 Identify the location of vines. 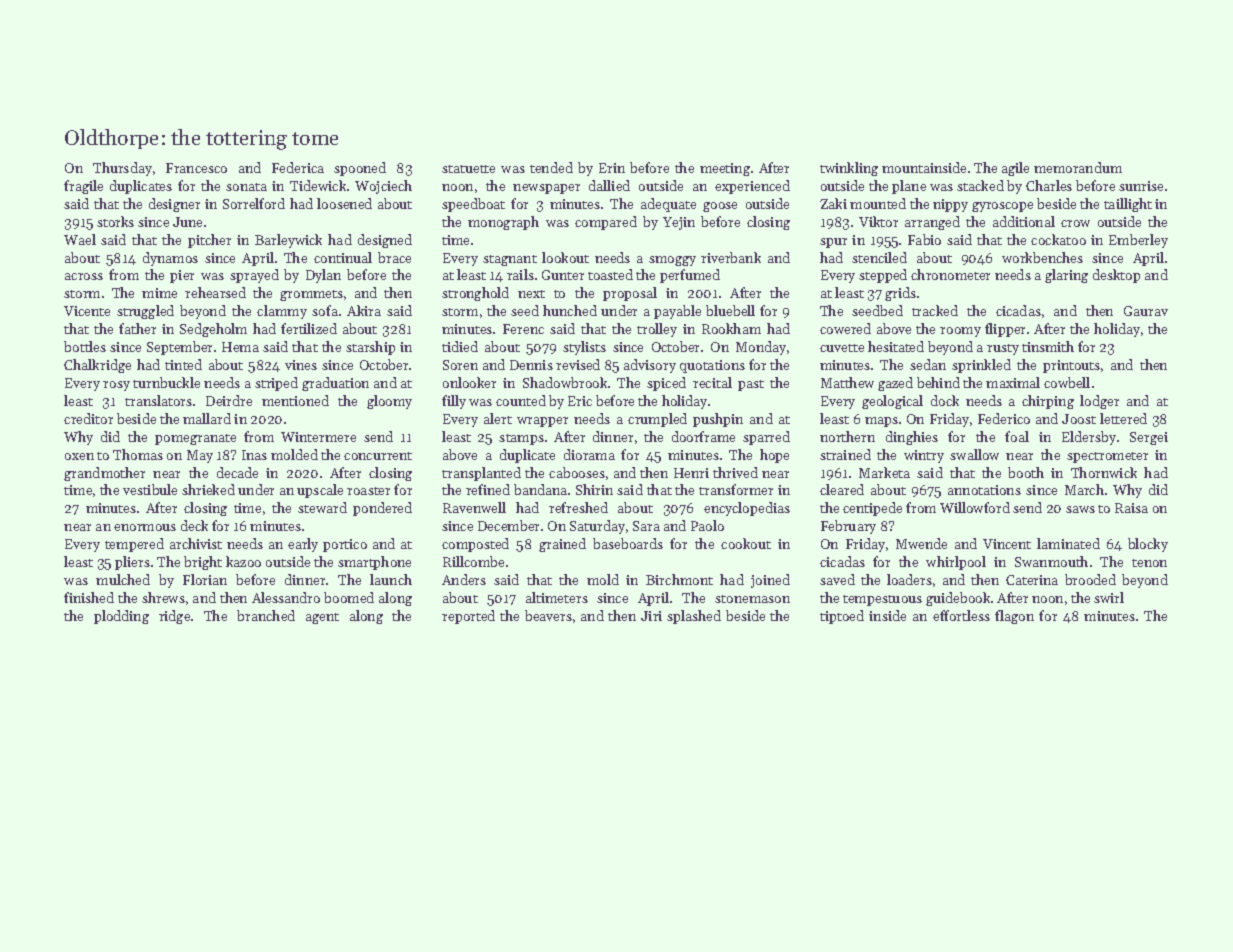
(301, 365).
